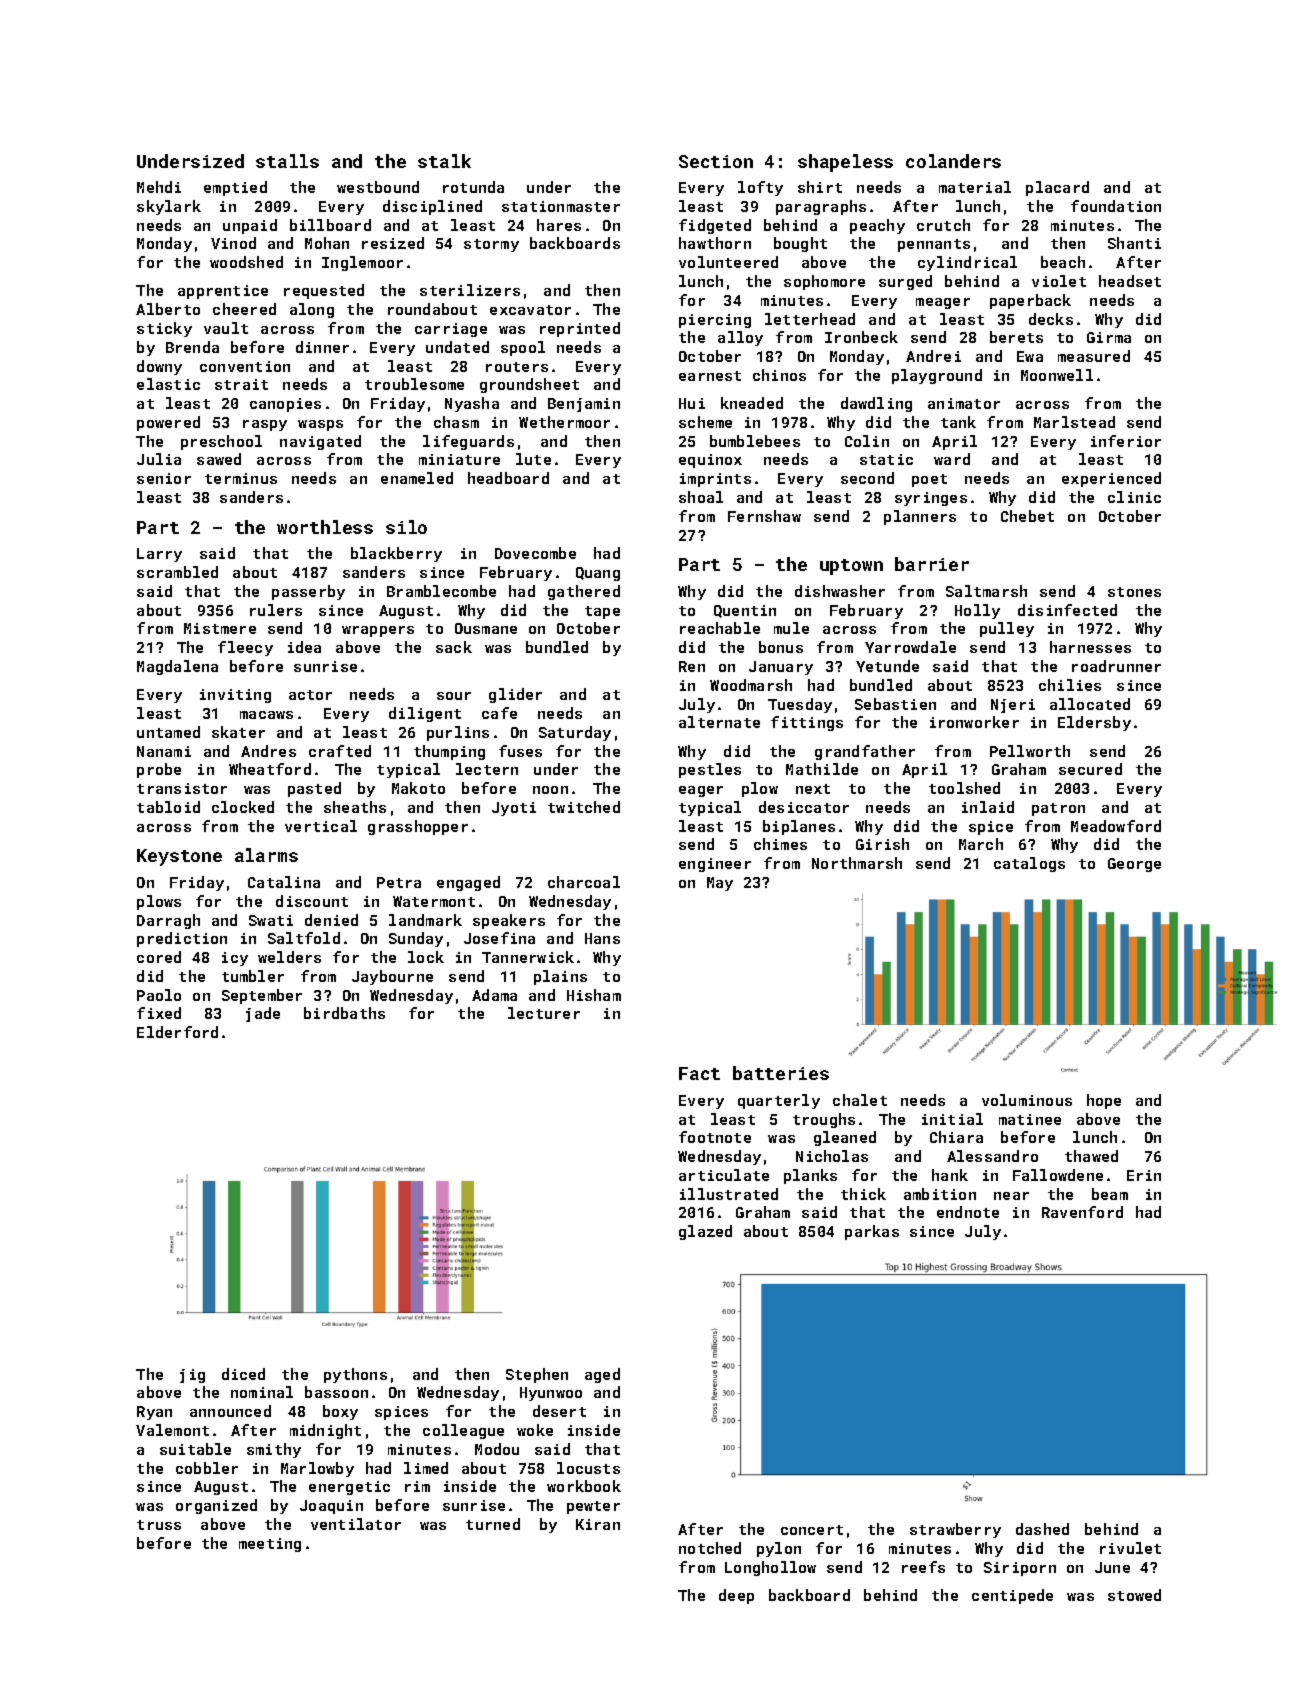 This screenshot has height=1682, width=1300. Describe the element at coordinates (159, 187) in the screenshot. I see `Mehdi` at that location.
